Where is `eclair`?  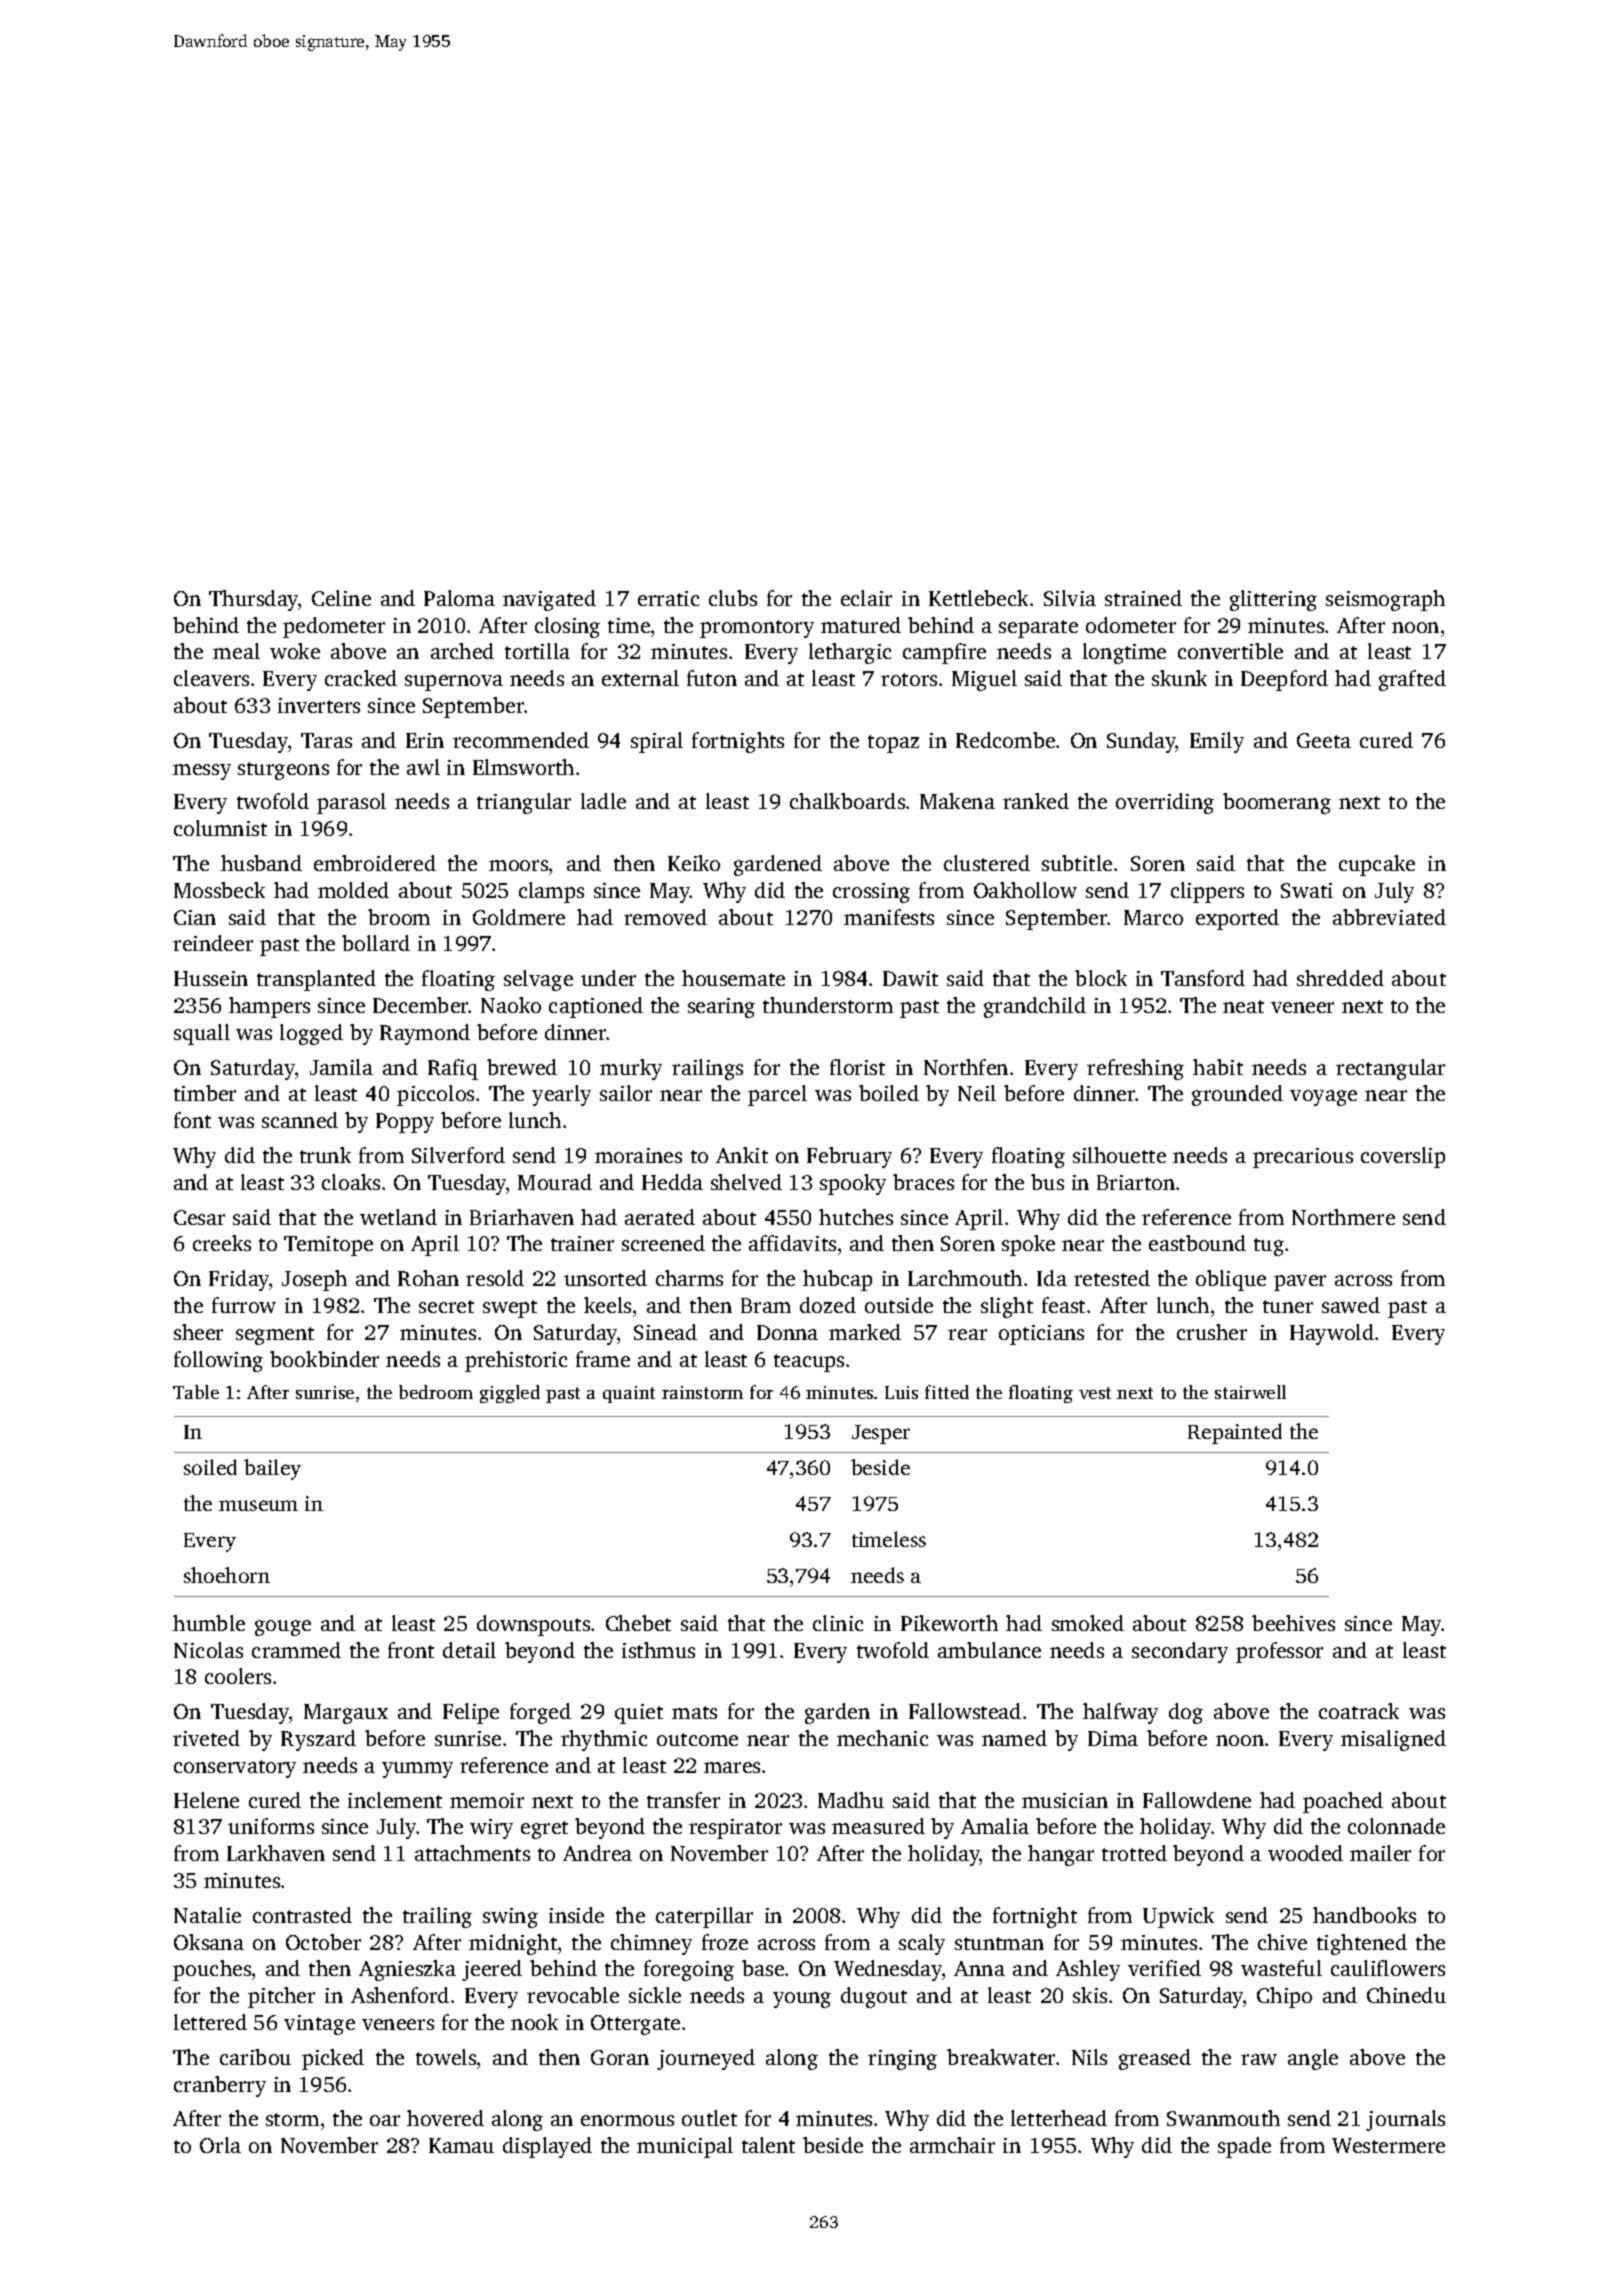 eclair is located at coordinates (866, 598).
